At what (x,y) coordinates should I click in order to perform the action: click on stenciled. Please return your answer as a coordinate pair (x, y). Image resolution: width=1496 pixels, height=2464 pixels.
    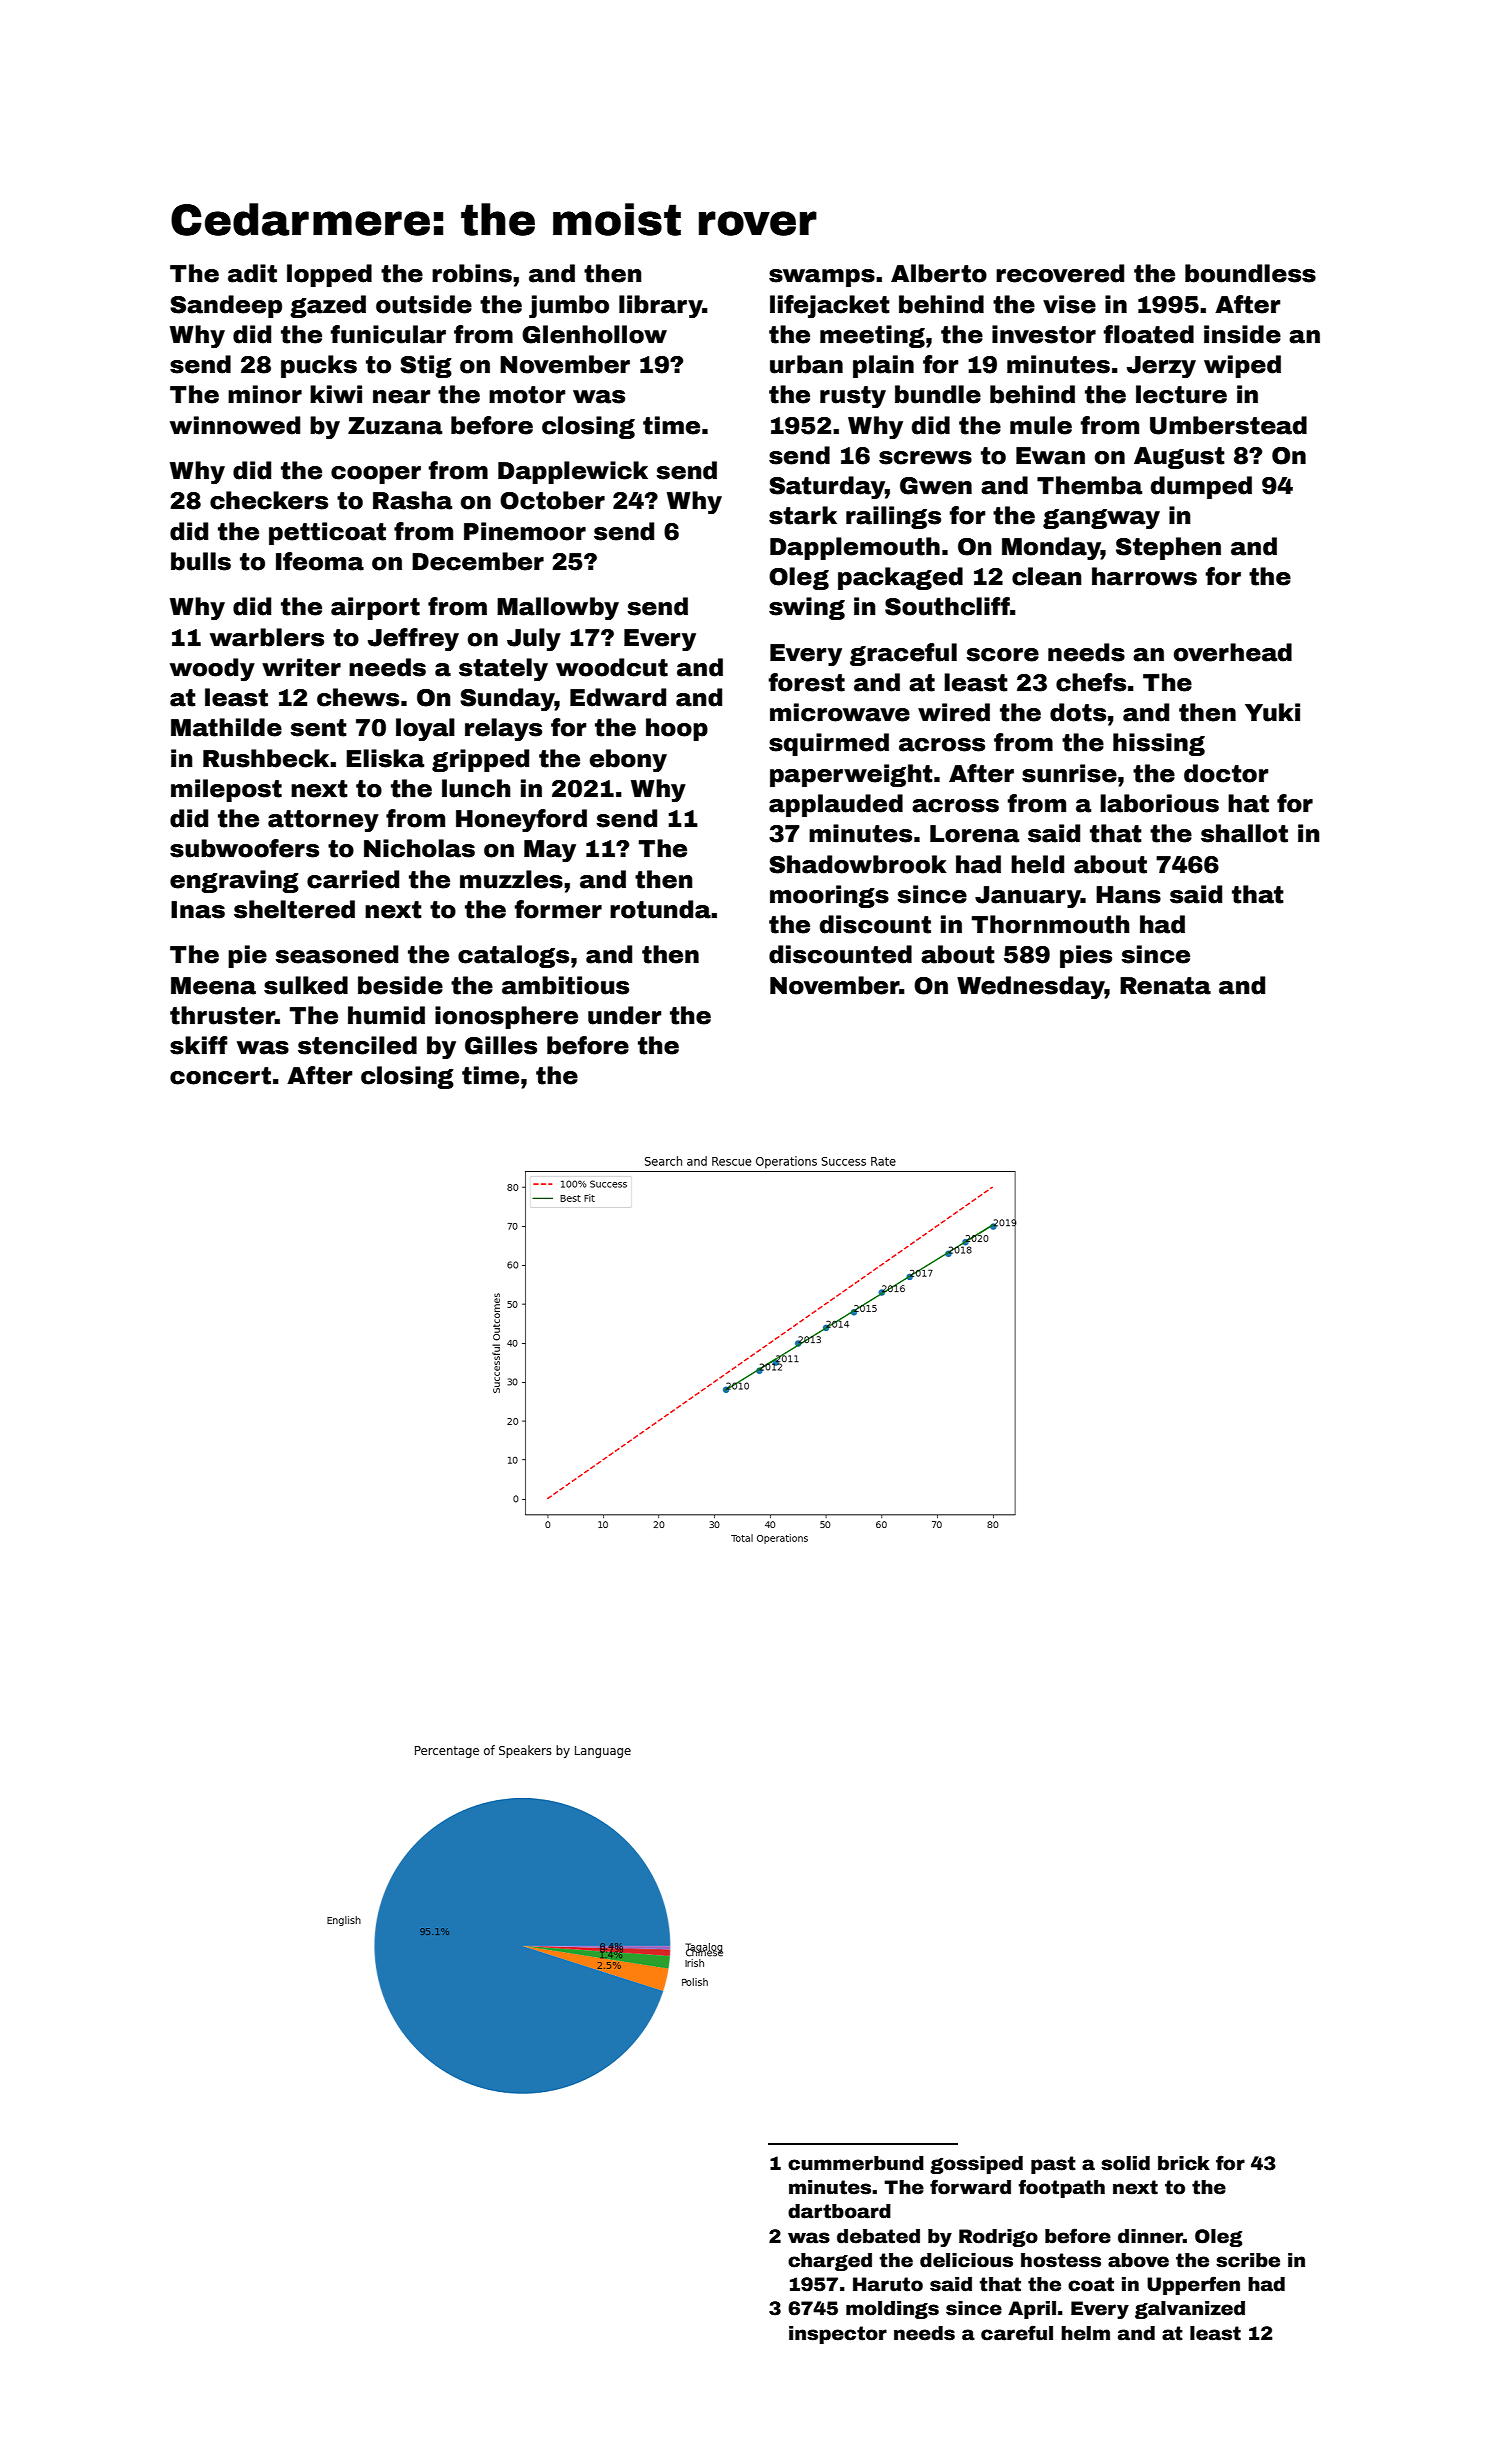
    Looking at the image, I should click on (357, 1045).
